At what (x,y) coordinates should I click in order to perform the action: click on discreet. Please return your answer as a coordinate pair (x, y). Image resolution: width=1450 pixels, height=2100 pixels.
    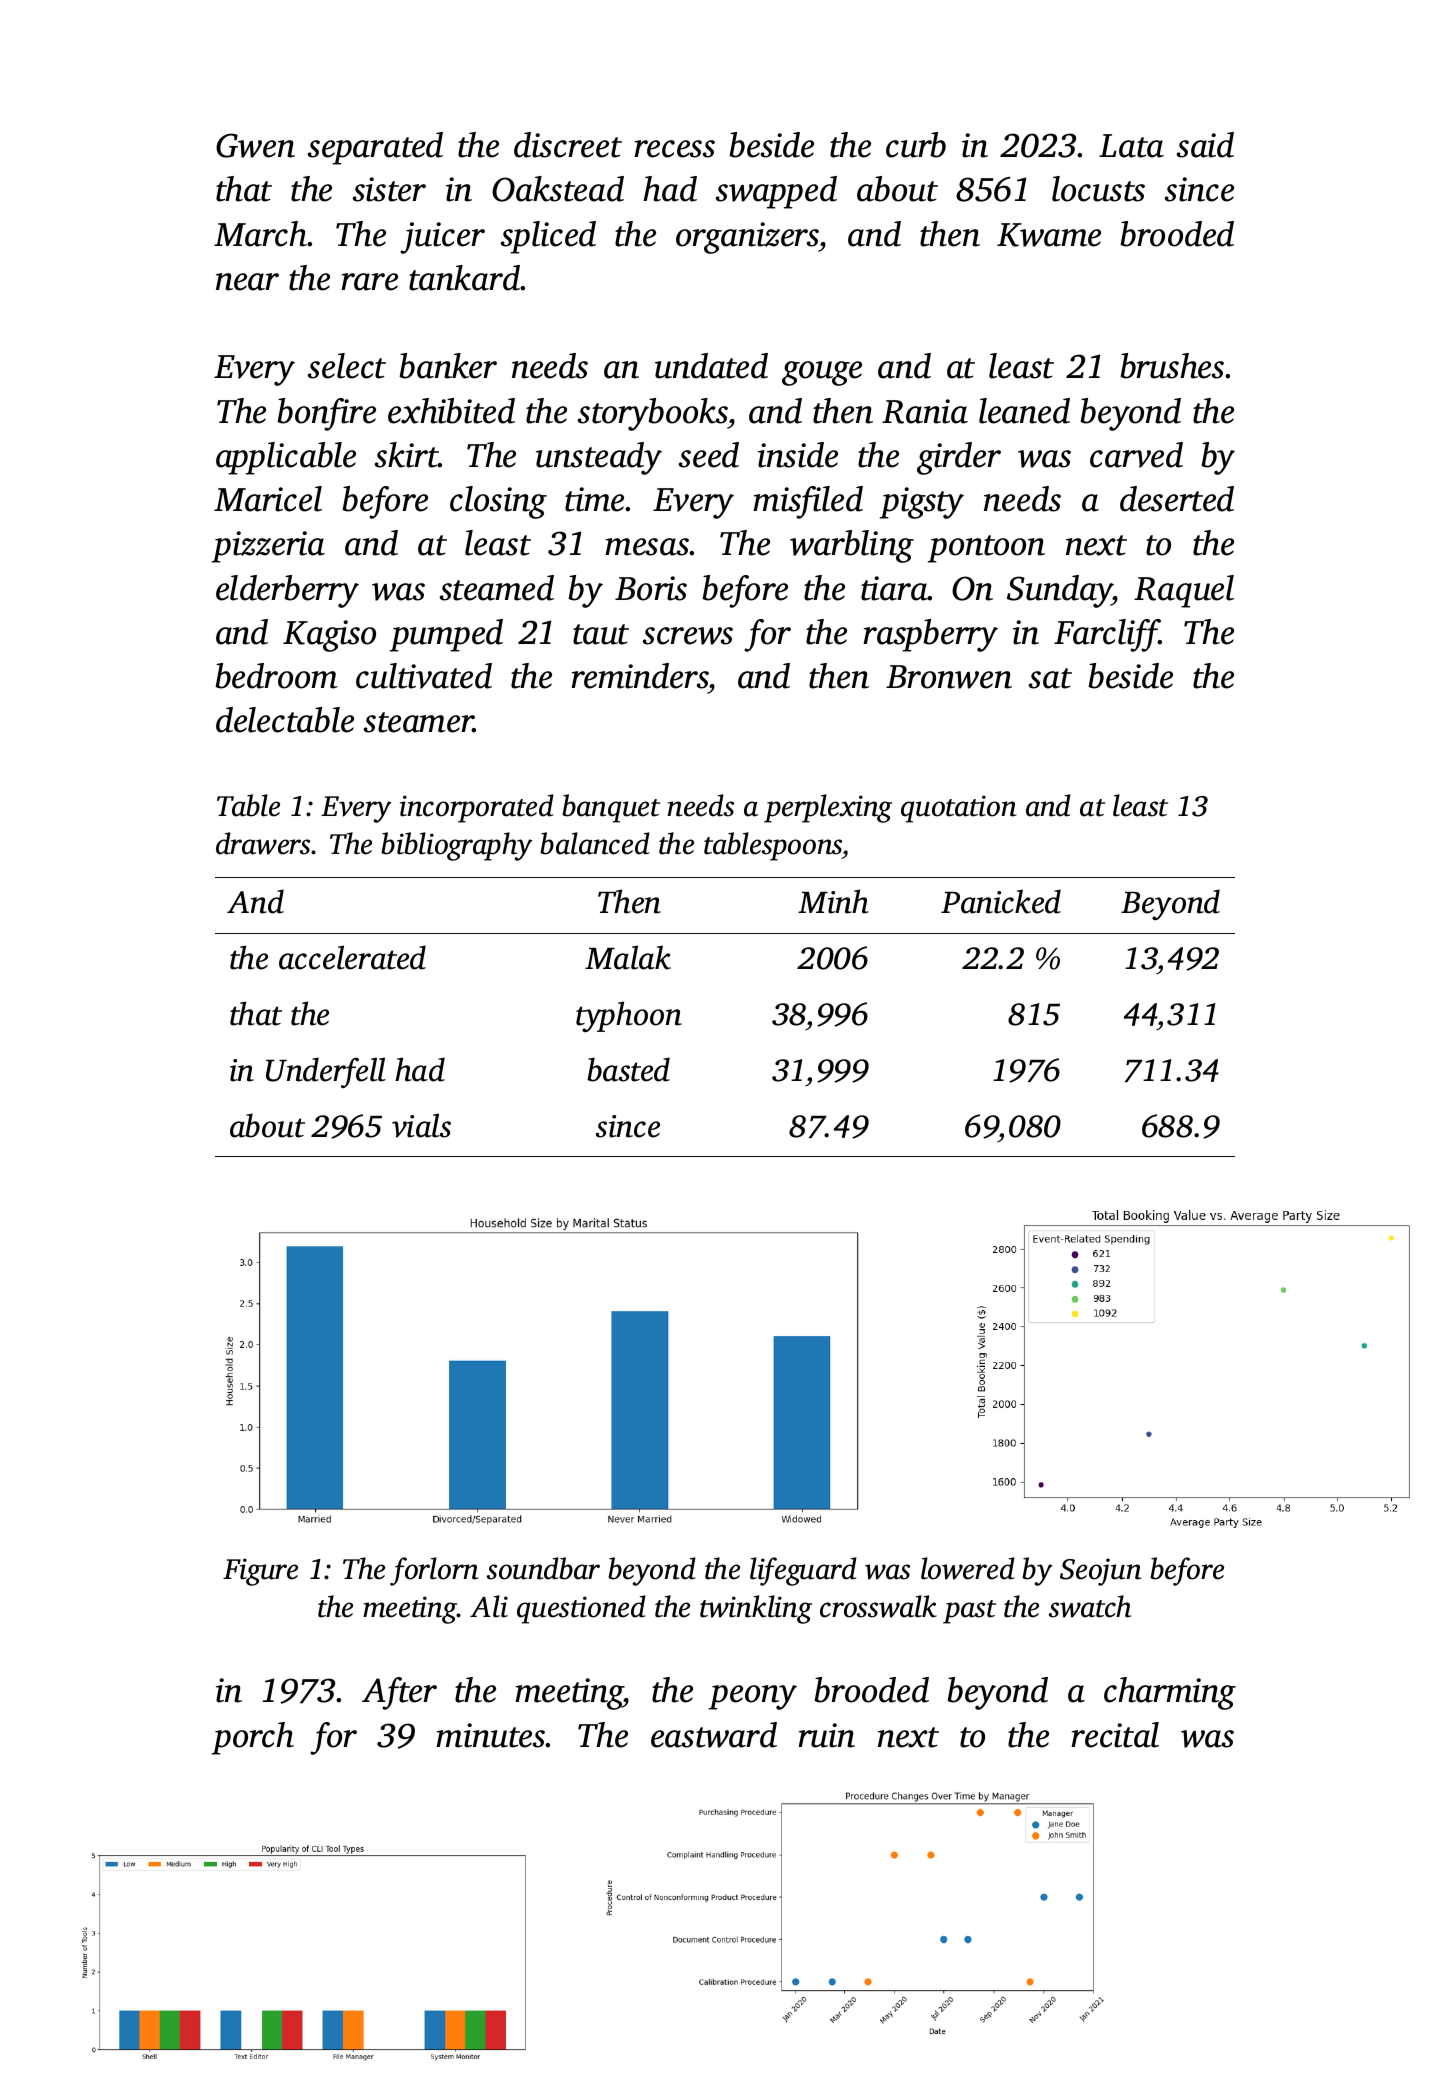
    Looking at the image, I should click on (568, 145).
